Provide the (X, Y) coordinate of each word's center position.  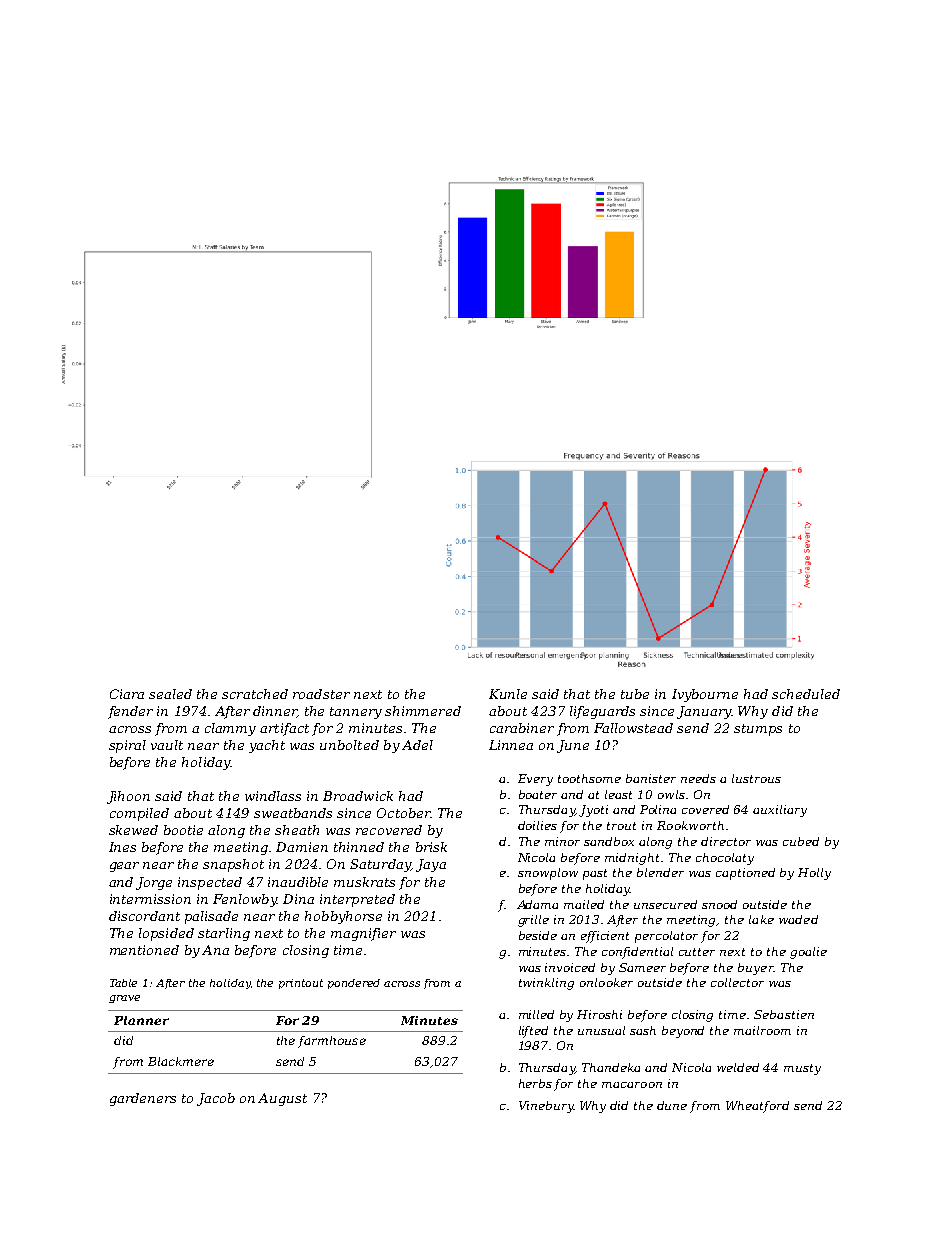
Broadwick (358, 796)
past (595, 874)
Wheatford (757, 1107)
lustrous (756, 778)
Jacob (216, 1099)
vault (167, 745)
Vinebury (546, 1107)
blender (660, 872)
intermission (150, 899)
